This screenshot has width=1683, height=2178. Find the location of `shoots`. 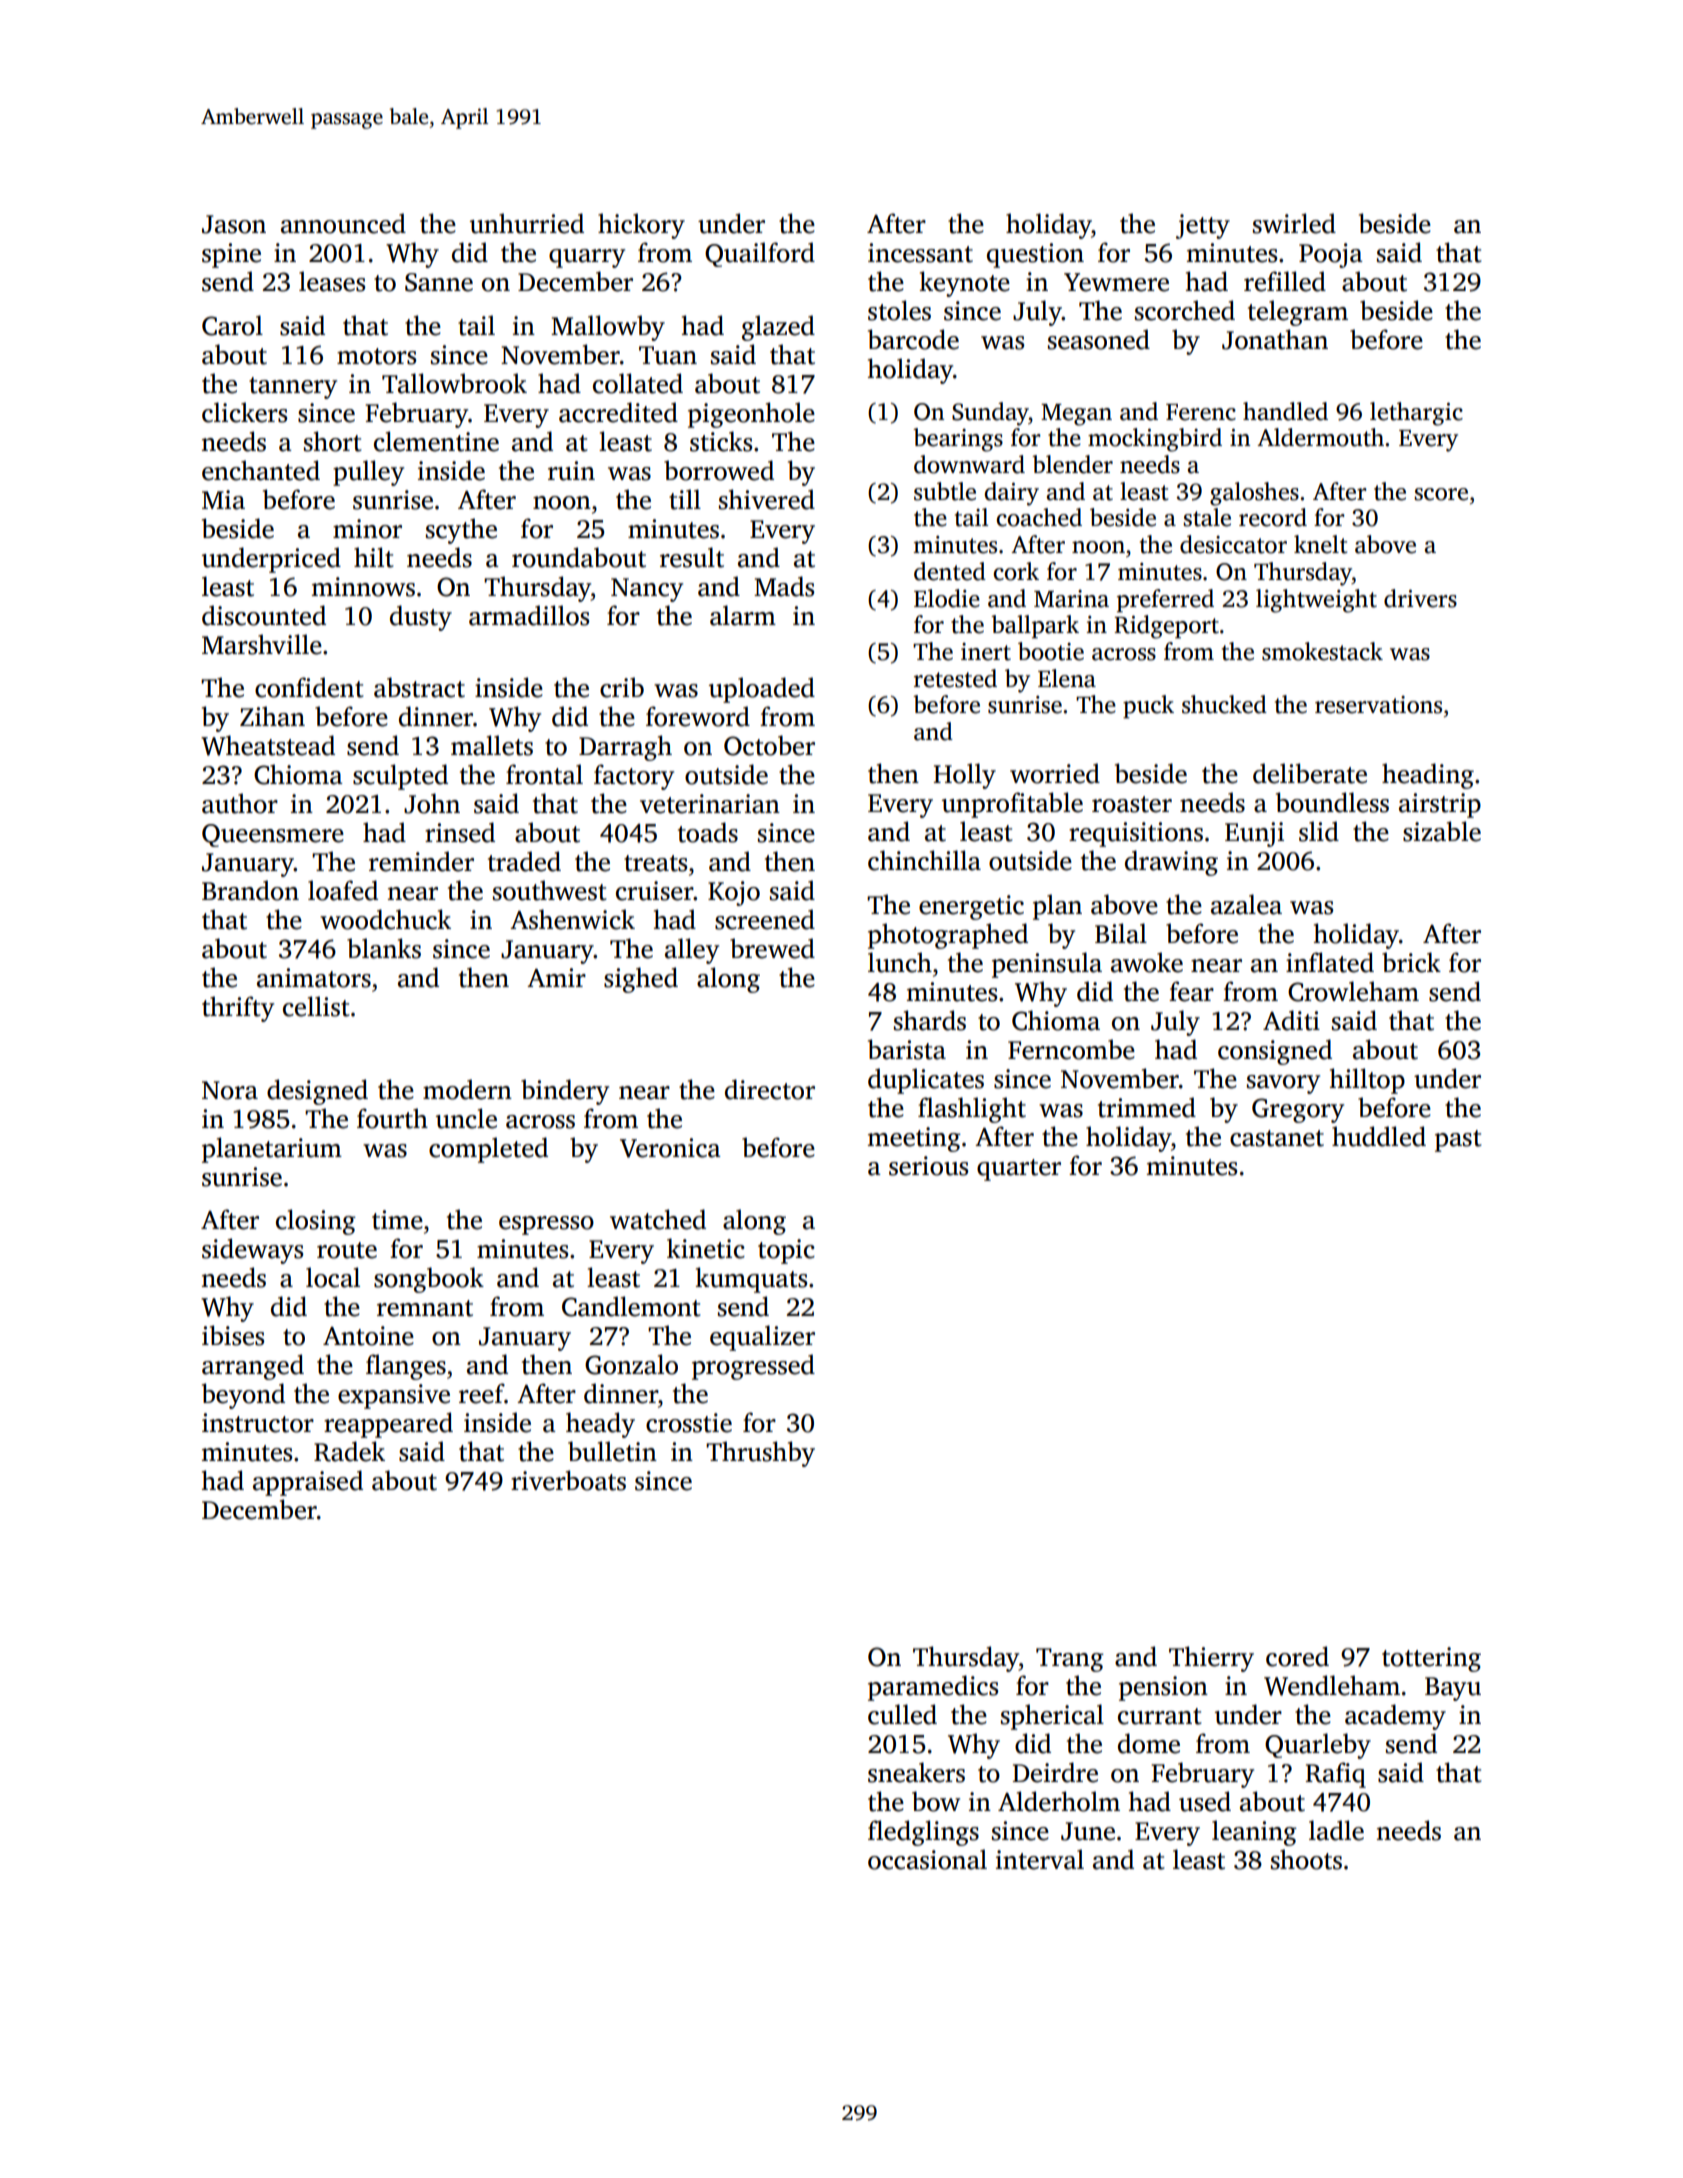

shoots is located at coordinates (1306, 1859).
